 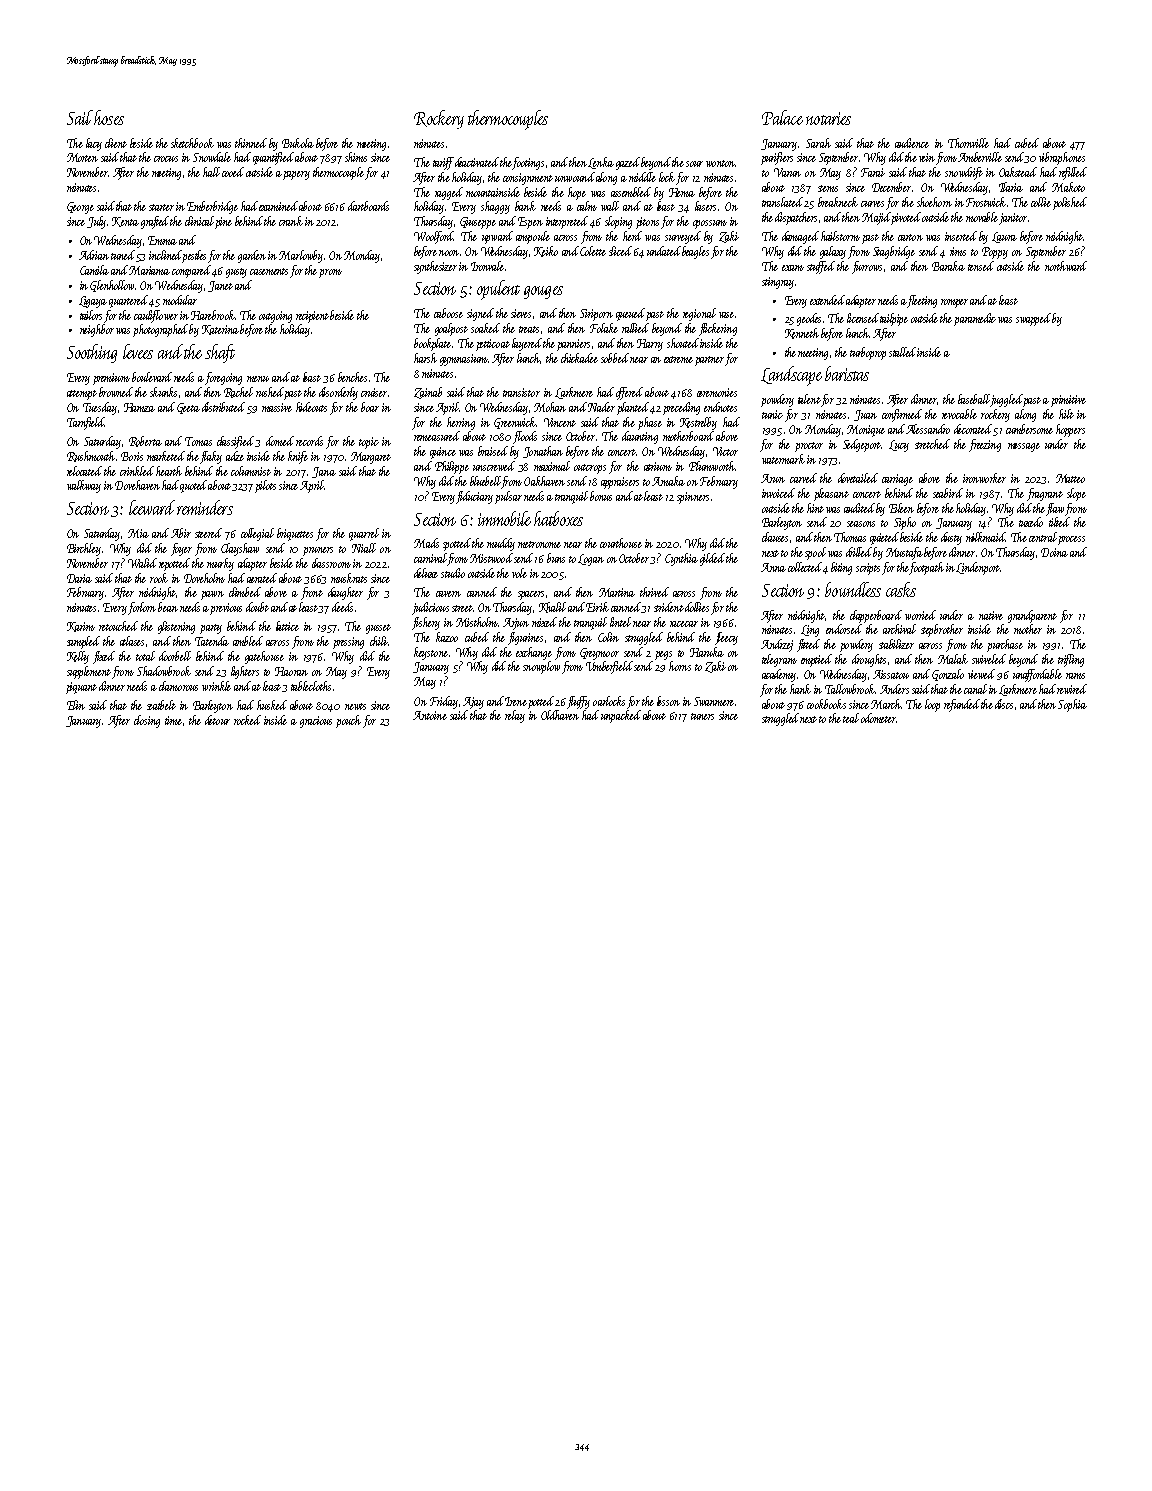 I want to click on juggled, so click(x=1006, y=400).
